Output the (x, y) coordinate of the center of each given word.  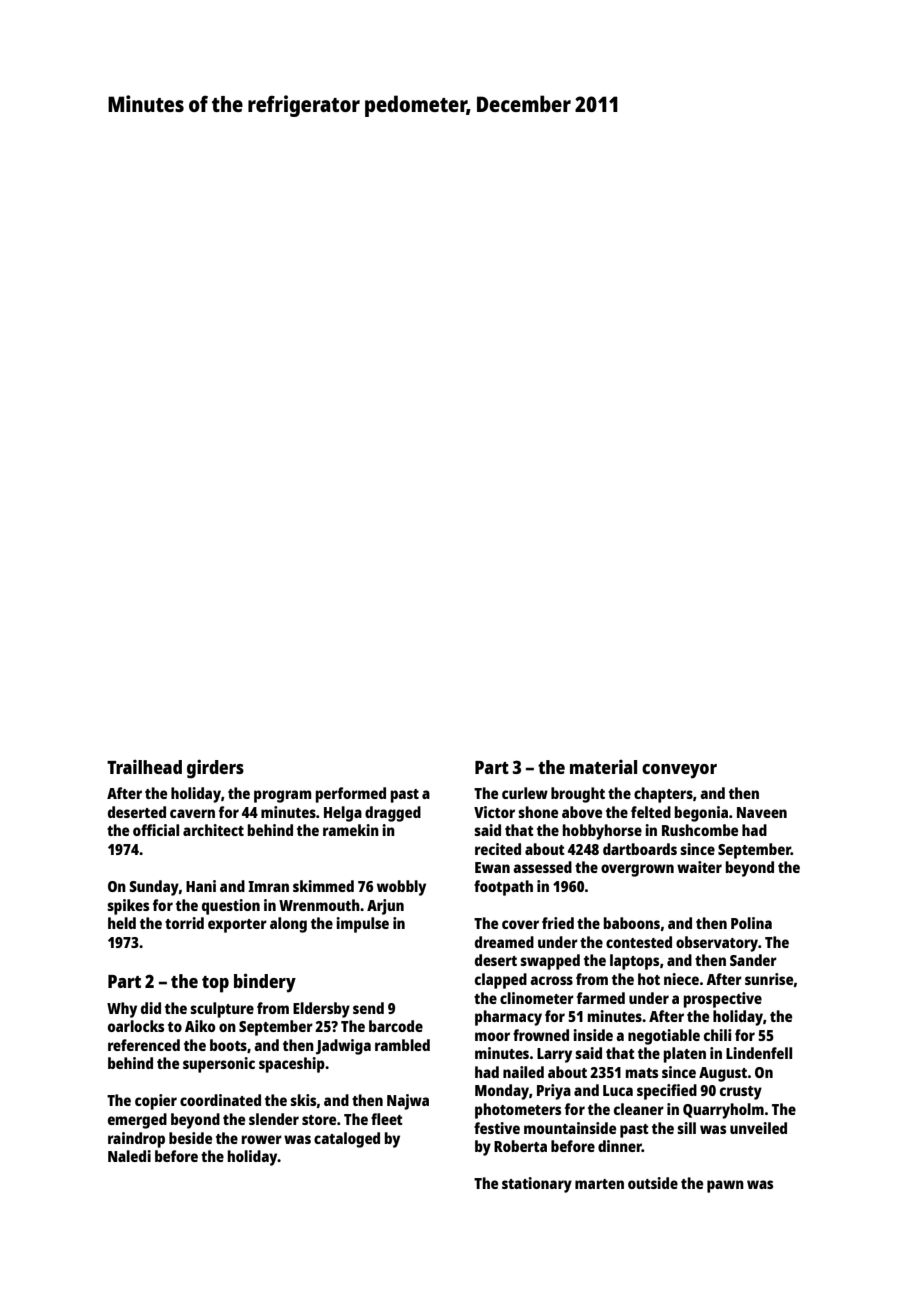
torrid (184, 923)
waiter (699, 867)
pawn (725, 1186)
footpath (503, 888)
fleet (387, 1119)
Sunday (154, 888)
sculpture (222, 1010)
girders (215, 769)
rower (262, 1139)
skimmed (323, 886)
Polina (751, 923)
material (603, 767)
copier (156, 1102)
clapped (501, 981)
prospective (723, 1000)
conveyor (679, 771)
